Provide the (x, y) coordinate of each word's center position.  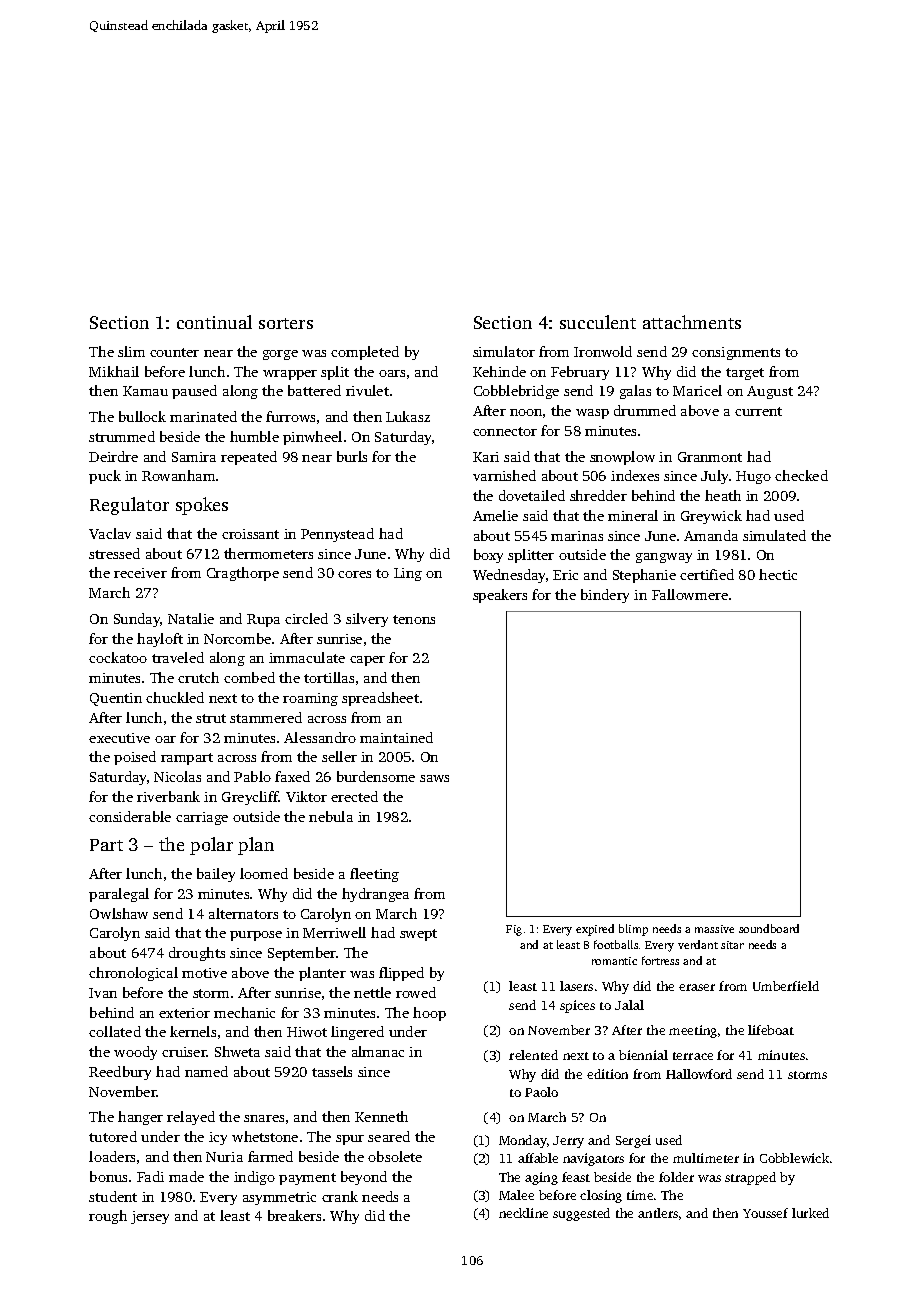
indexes (635, 475)
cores (354, 574)
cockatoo (118, 657)
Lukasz (408, 416)
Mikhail (114, 371)
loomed (264, 873)
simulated (774, 535)
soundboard (769, 928)
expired (595, 930)
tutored (113, 1136)
